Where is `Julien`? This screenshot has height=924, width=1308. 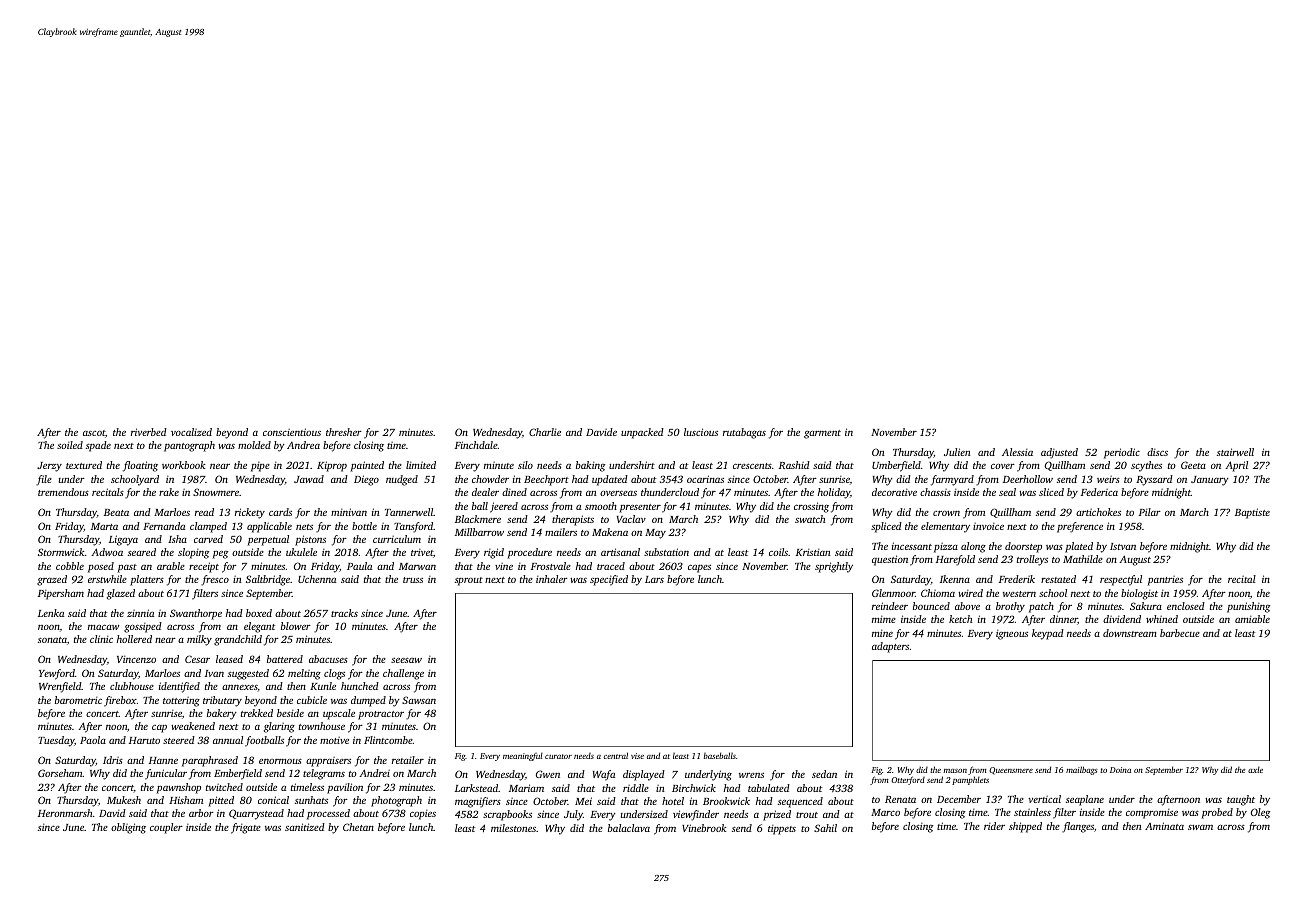
Julien is located at coordinates (957, 452).
